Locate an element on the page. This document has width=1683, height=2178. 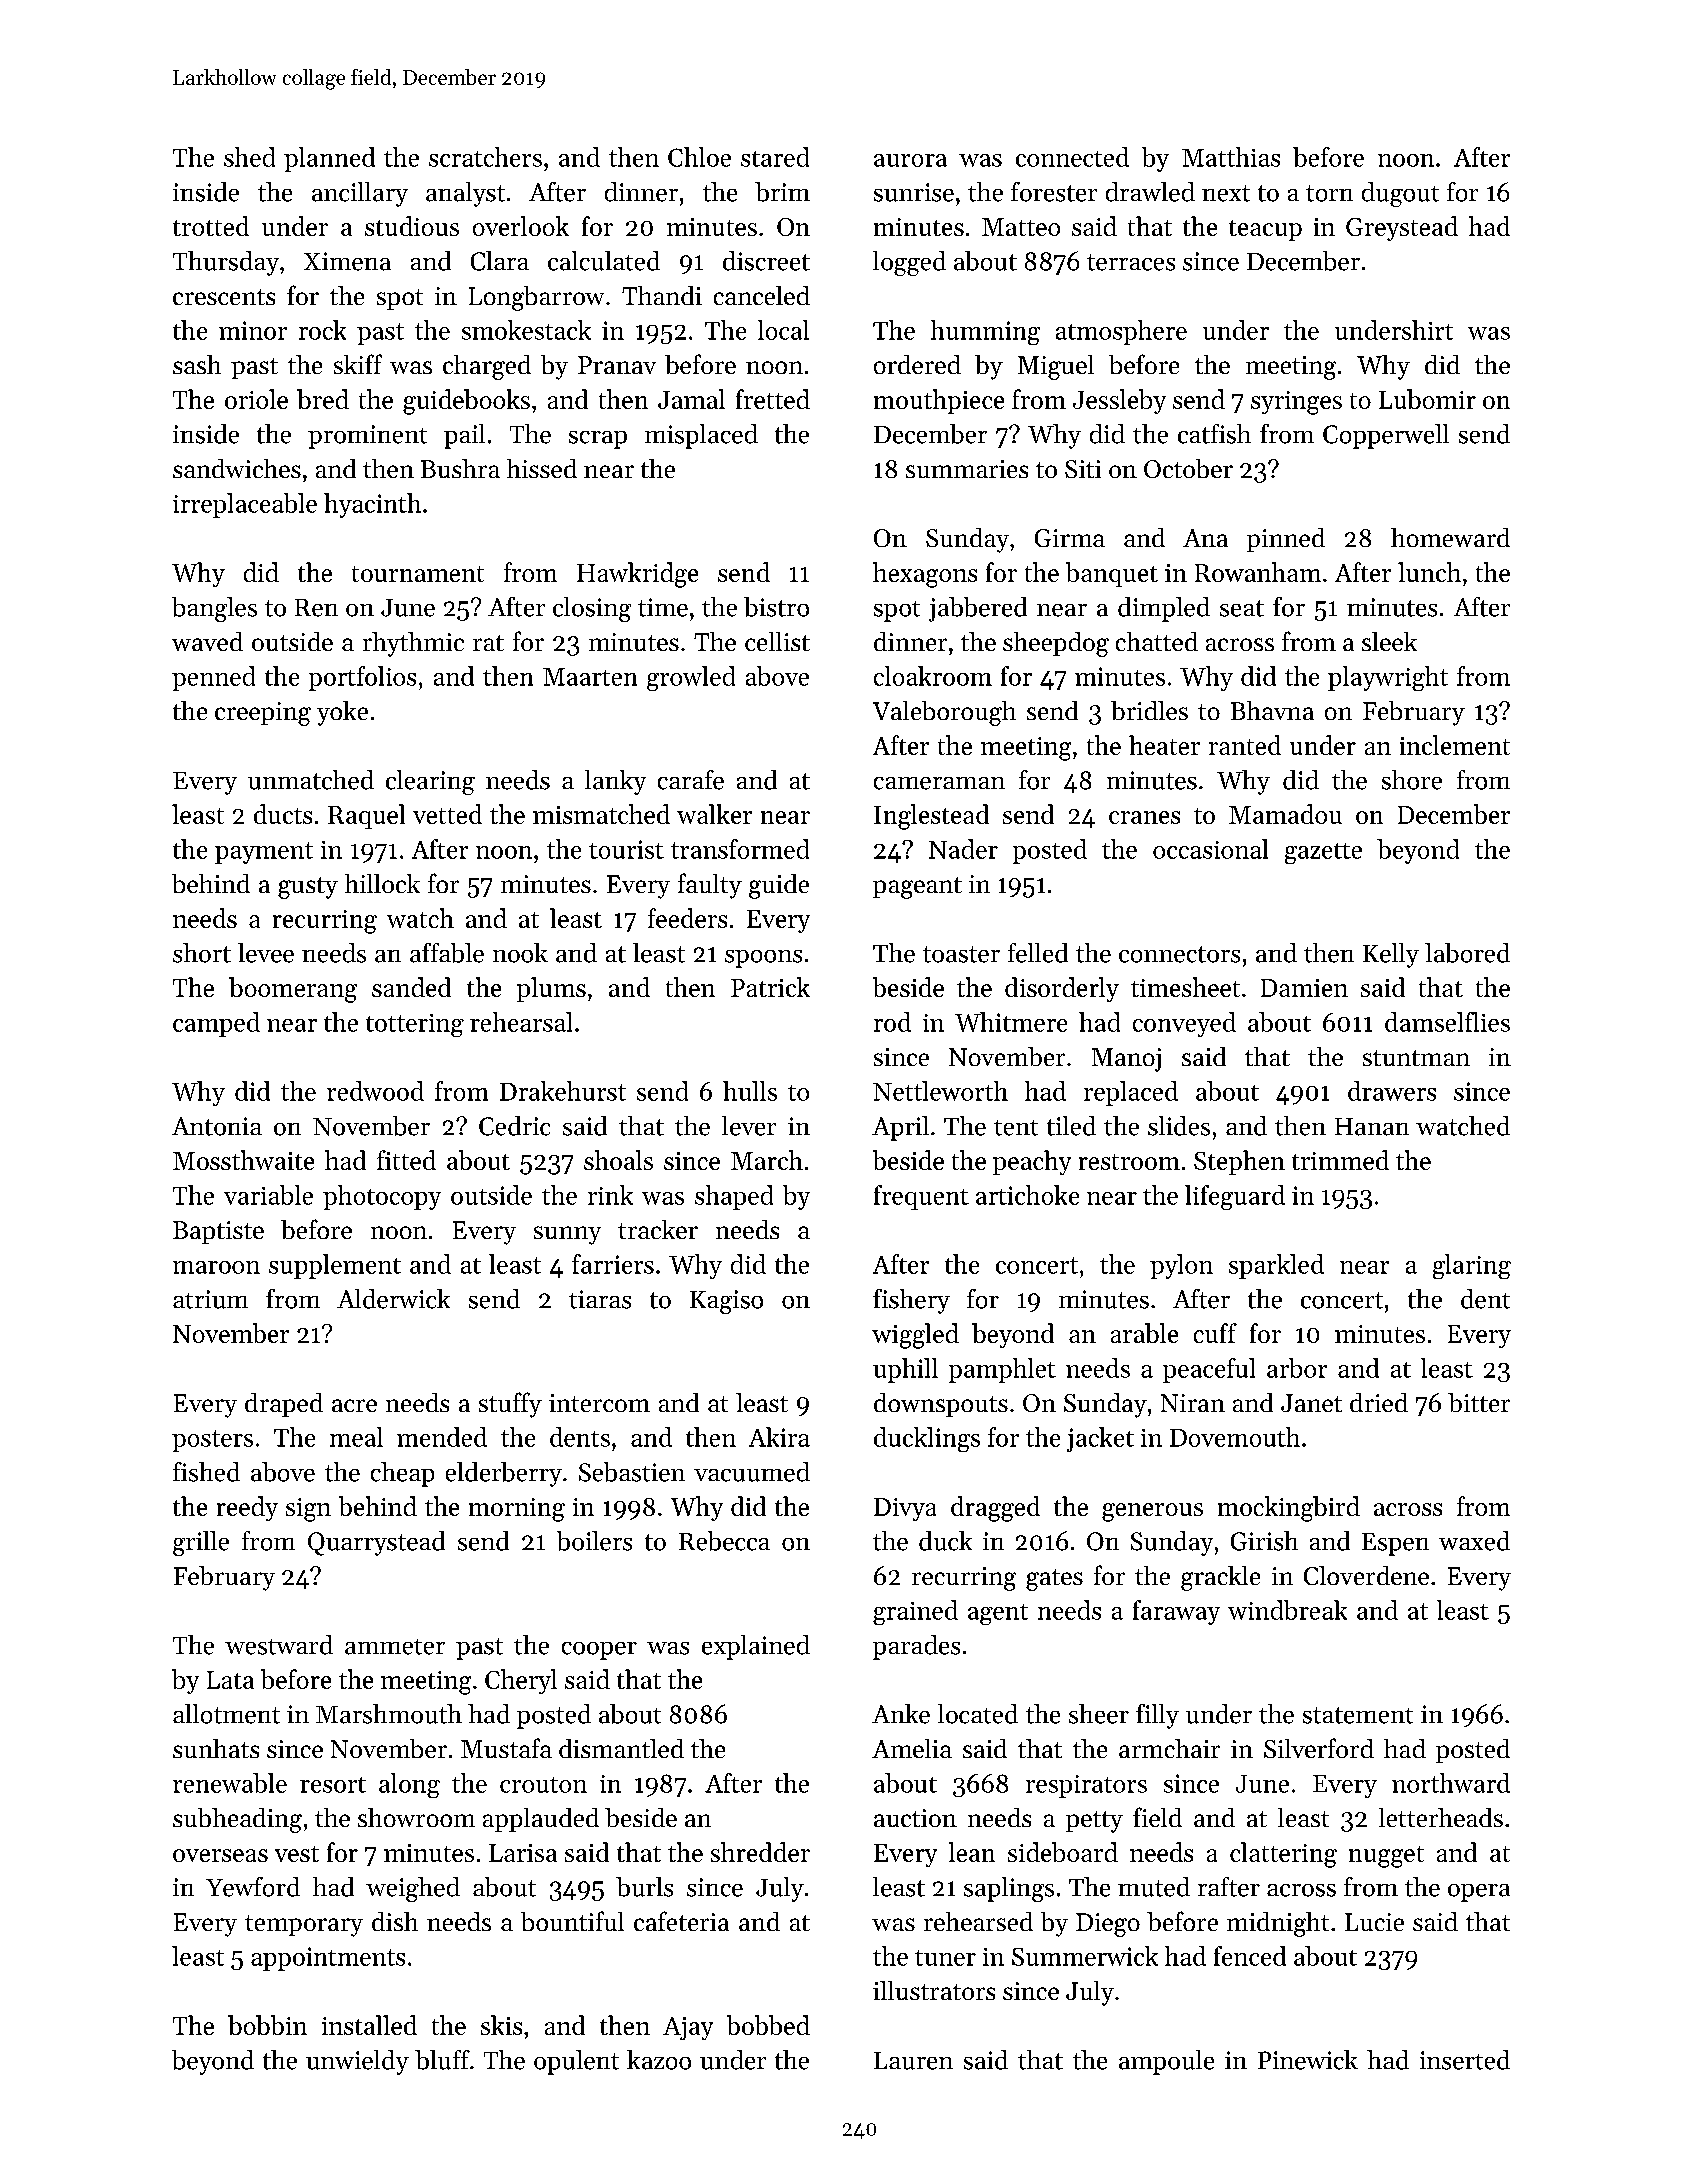
logged is located at coordinates (909, 263).
